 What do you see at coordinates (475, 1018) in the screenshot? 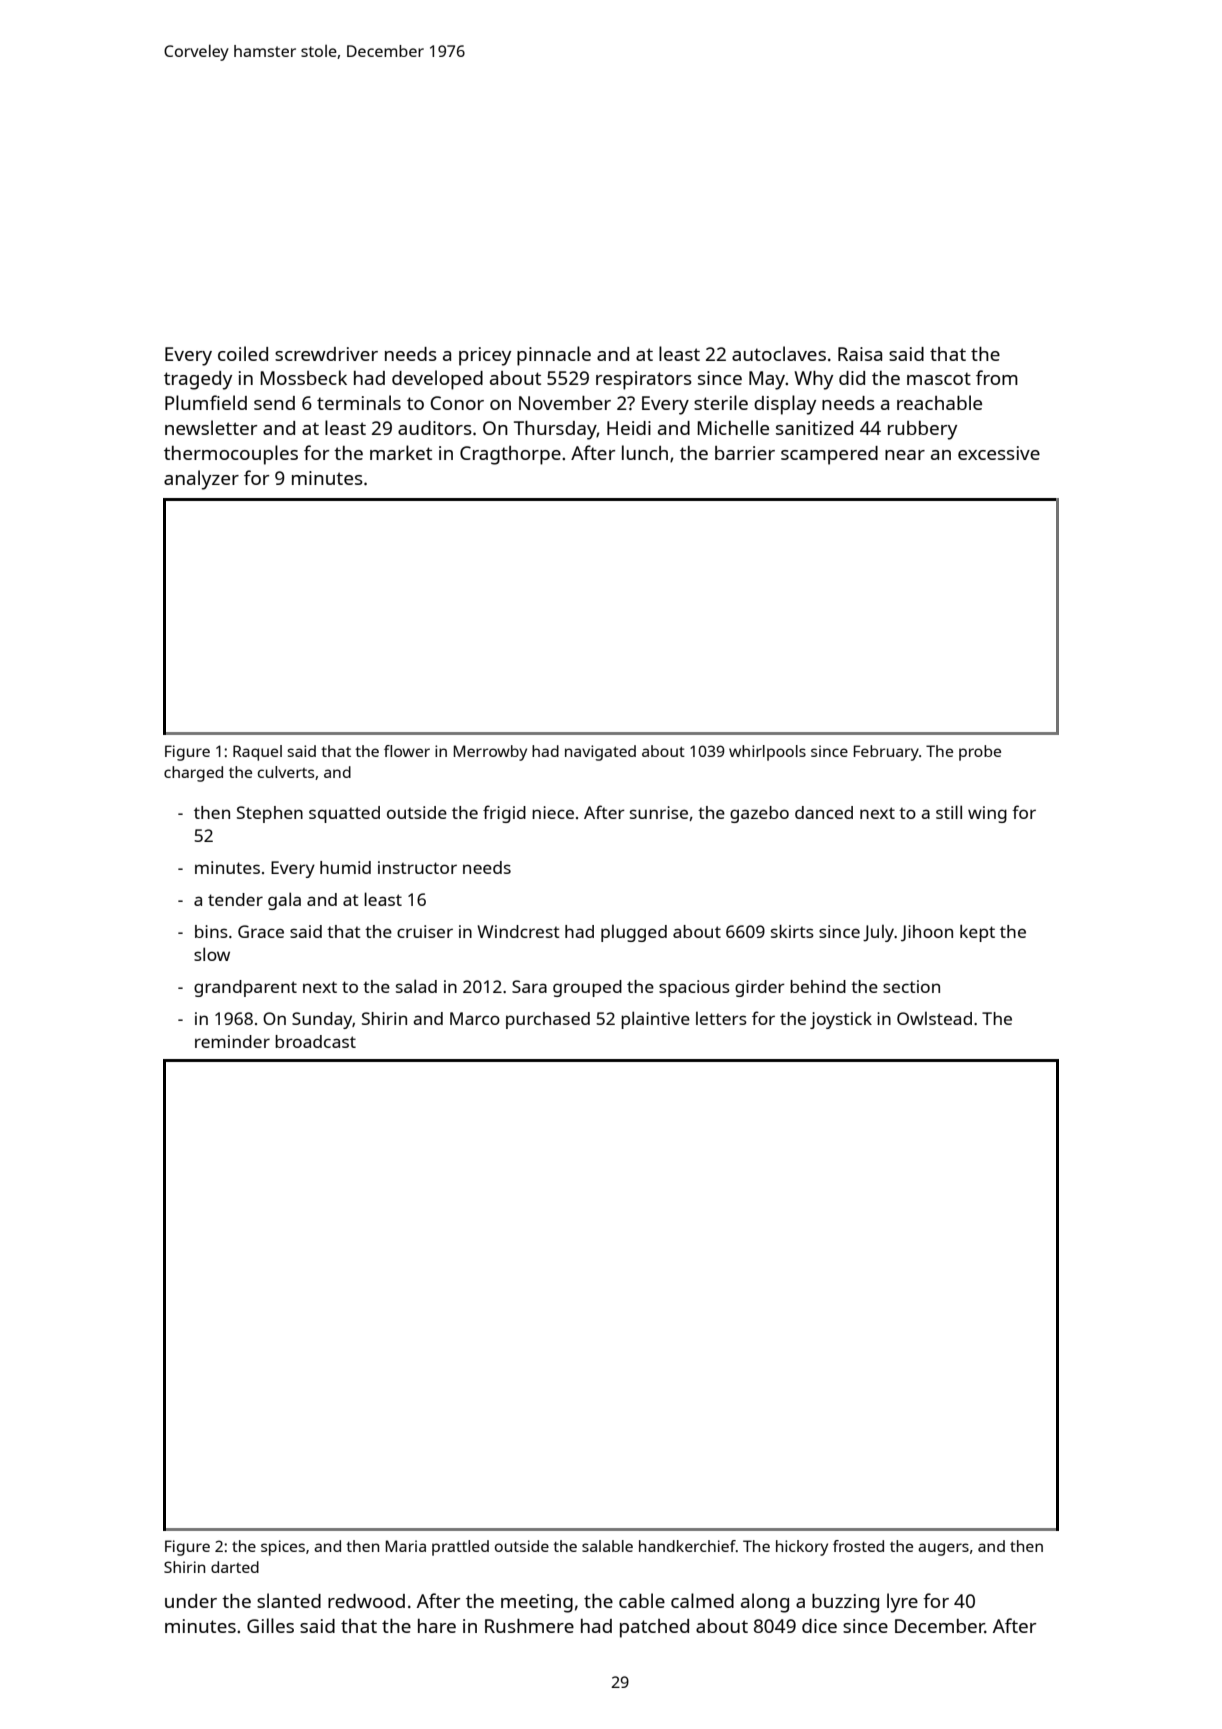
I see `Marco` at bounding box center [475, 1018].
